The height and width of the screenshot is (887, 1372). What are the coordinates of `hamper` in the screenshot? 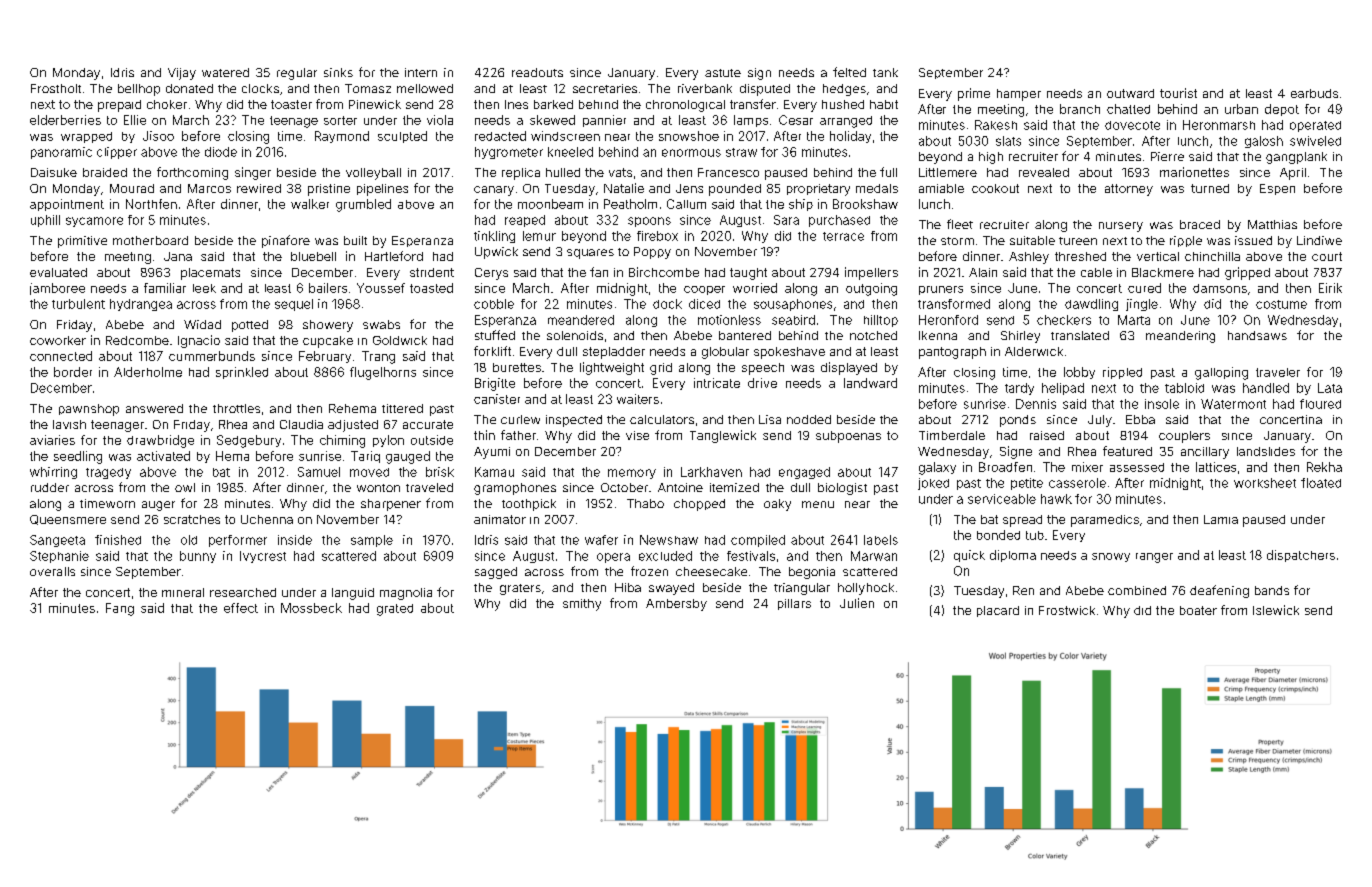 It's located at (1019, 95).
